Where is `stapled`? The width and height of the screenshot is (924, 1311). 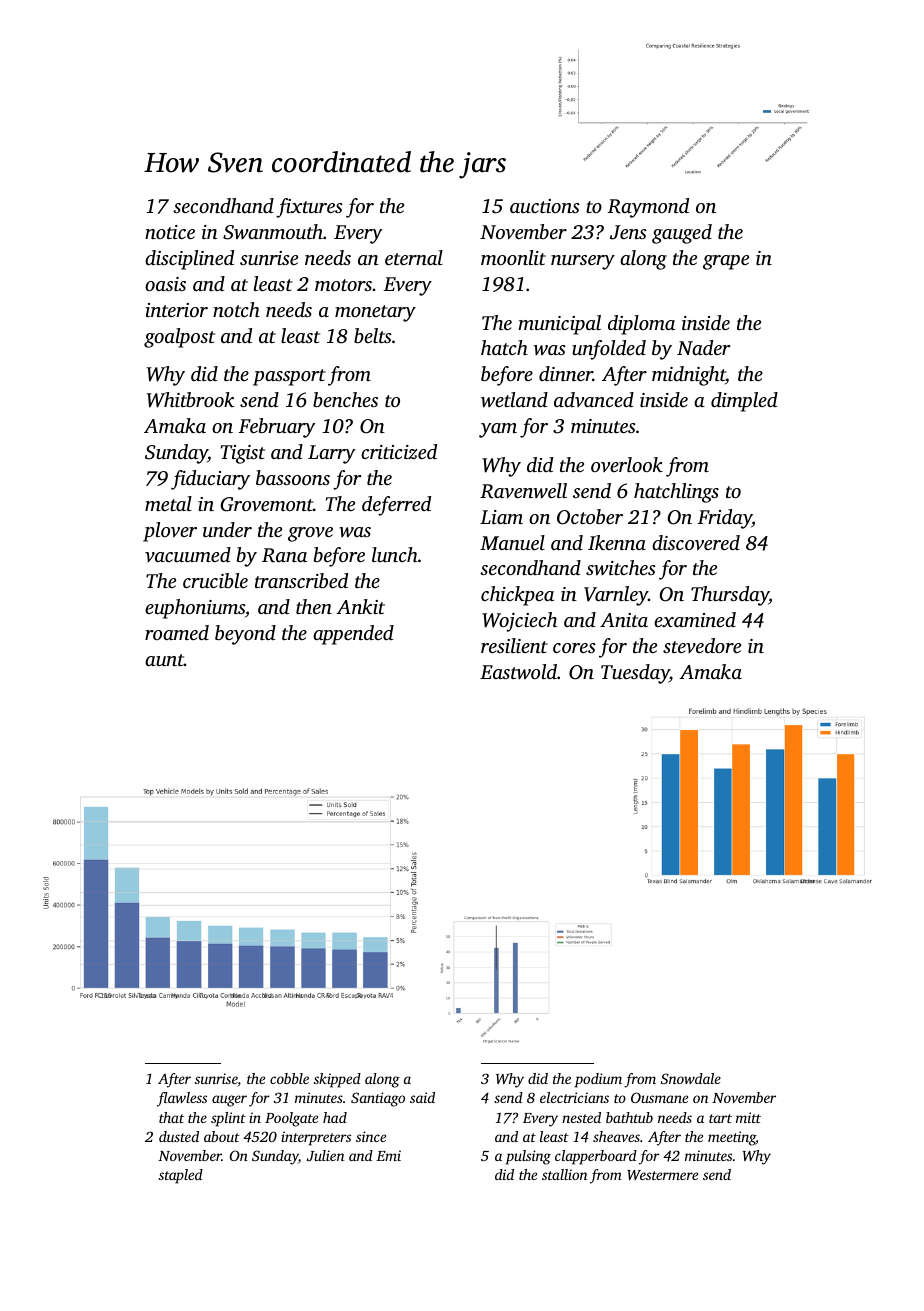 stapled is located at coordinates (181, 1176).
